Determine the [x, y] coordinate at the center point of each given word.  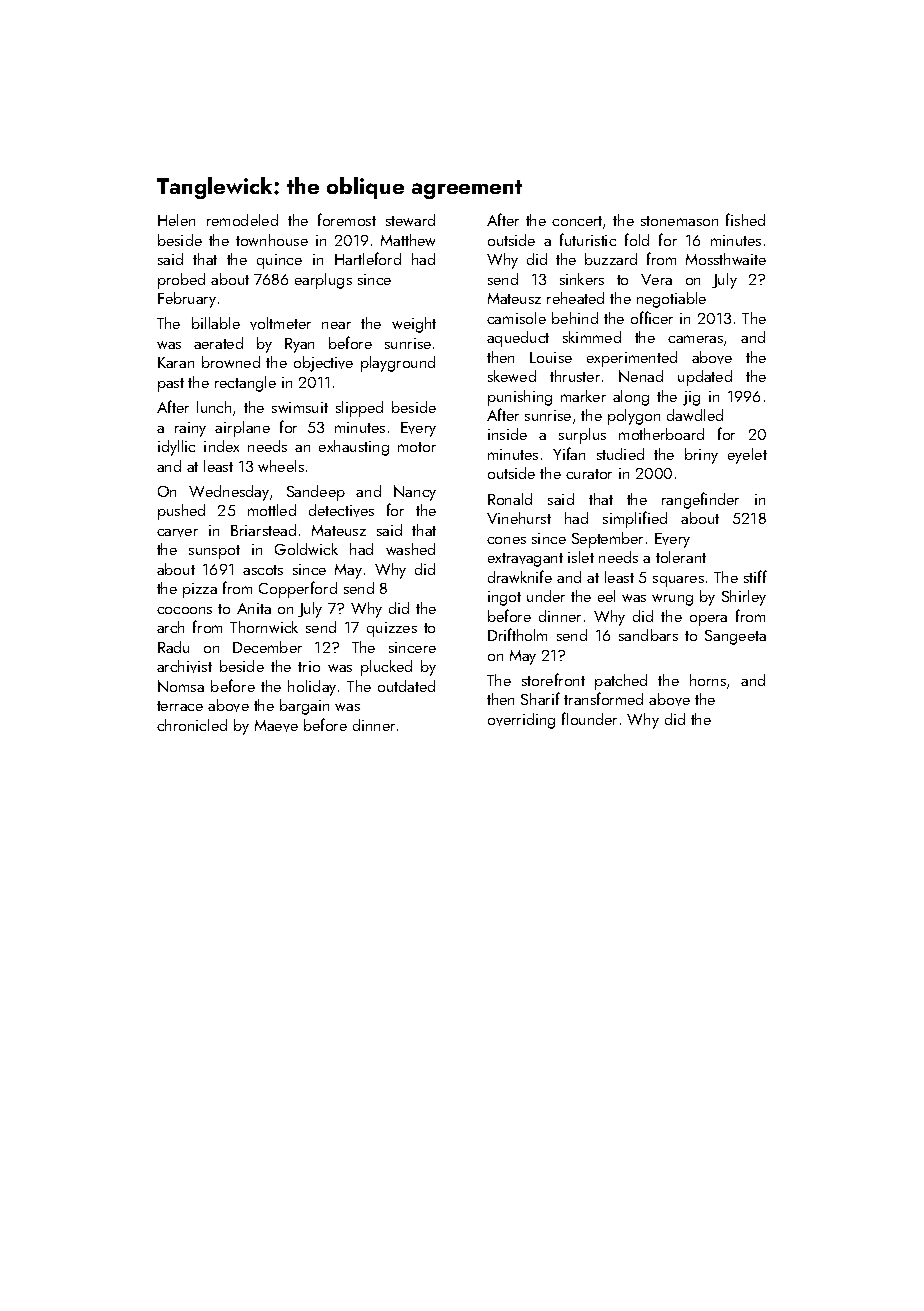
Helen [176, 220]
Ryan [299, 345]
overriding [521, 721]
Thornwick [264, 627]
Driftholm [517, 634]
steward [410, 220]
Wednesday [229, 493]
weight [414, 325]
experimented [632, 359]
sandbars [648, 635]
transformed [603, 698]
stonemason [679, 221]
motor [417, 447]
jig [691, 398]
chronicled [192, 725]
